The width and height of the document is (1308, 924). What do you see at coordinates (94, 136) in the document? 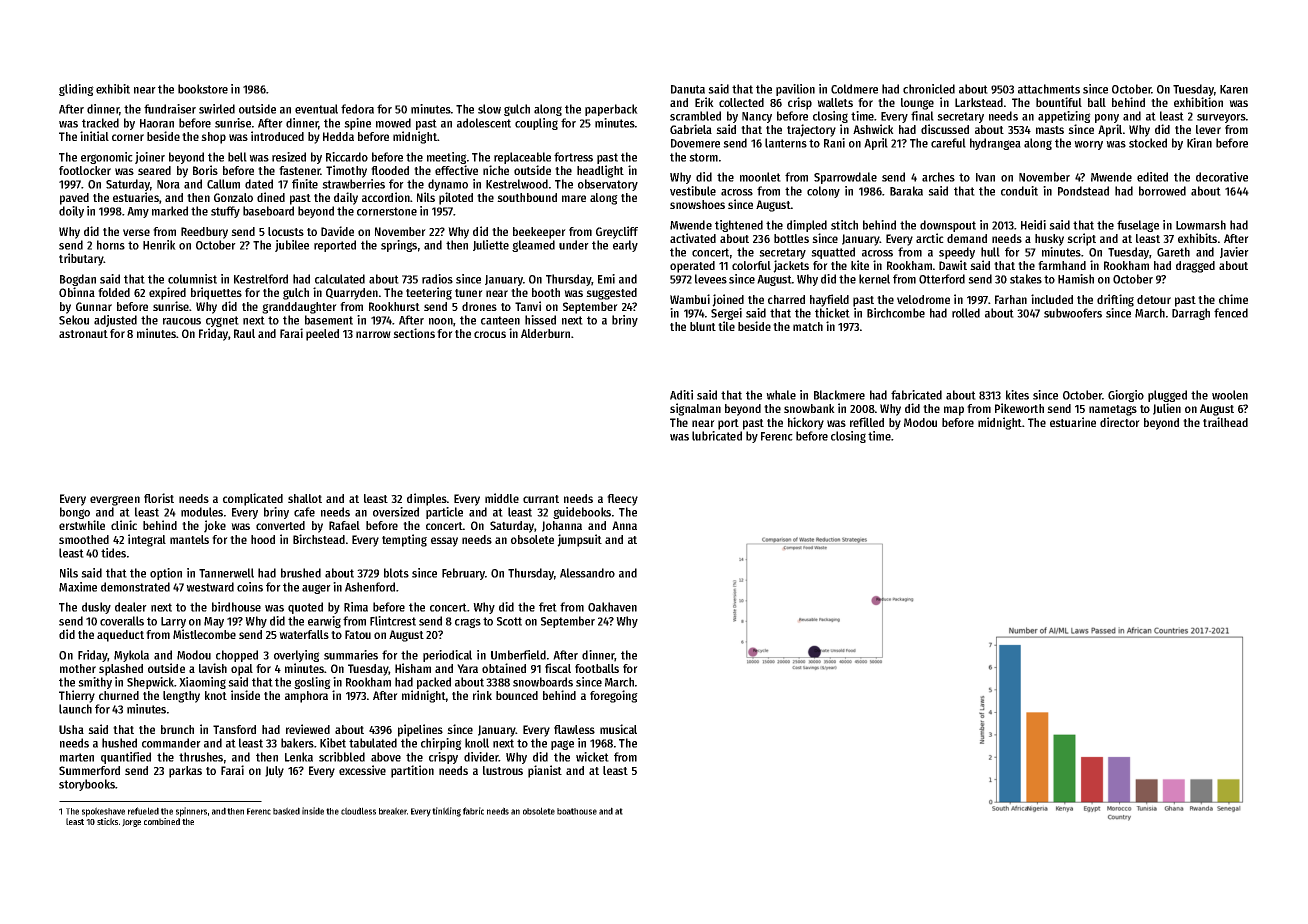
I see `initial` at bounding box center [94, 136].
